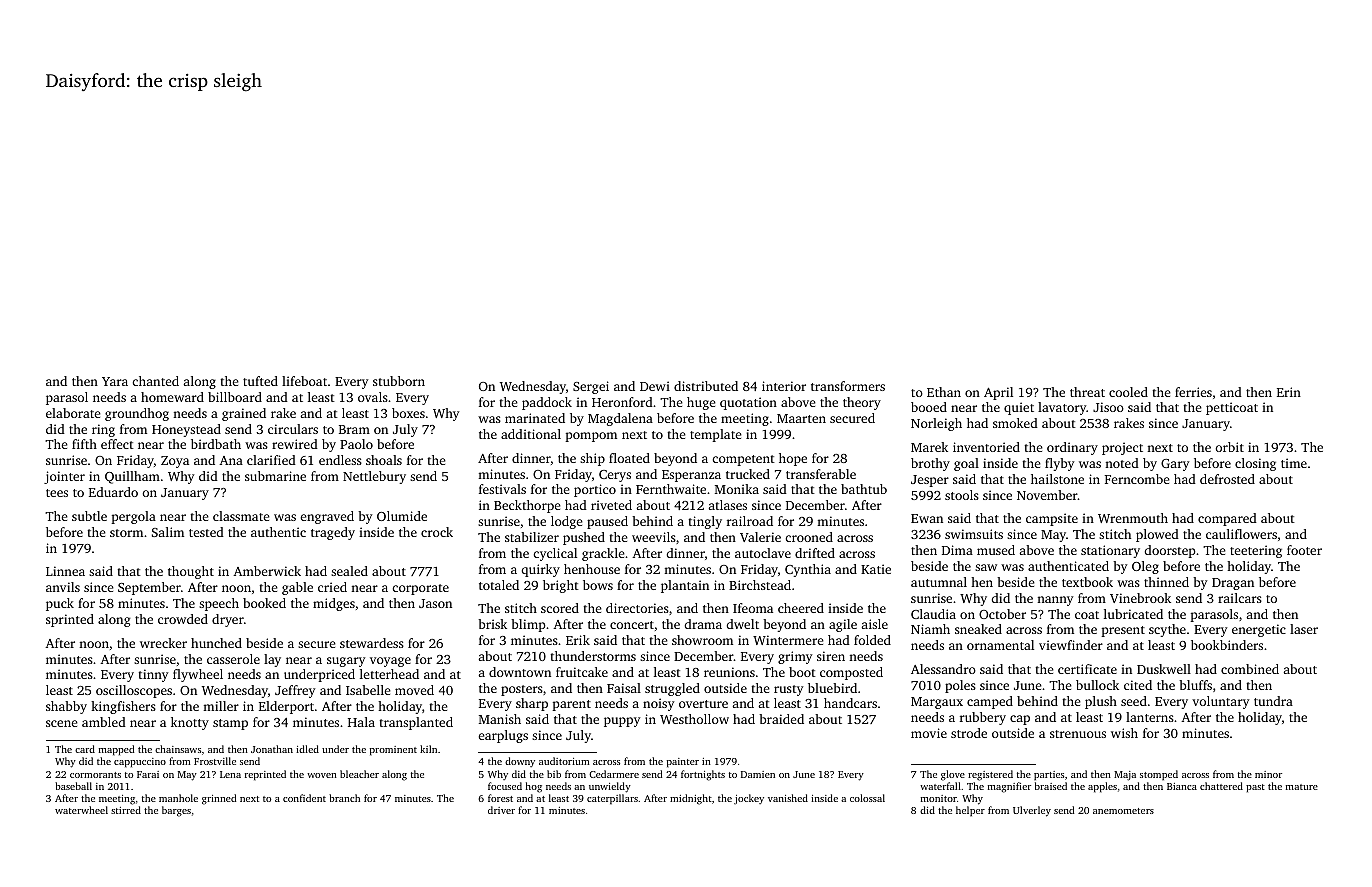 This document has width=1372, height=887. I want to click on fifth, so click(84, 444).
